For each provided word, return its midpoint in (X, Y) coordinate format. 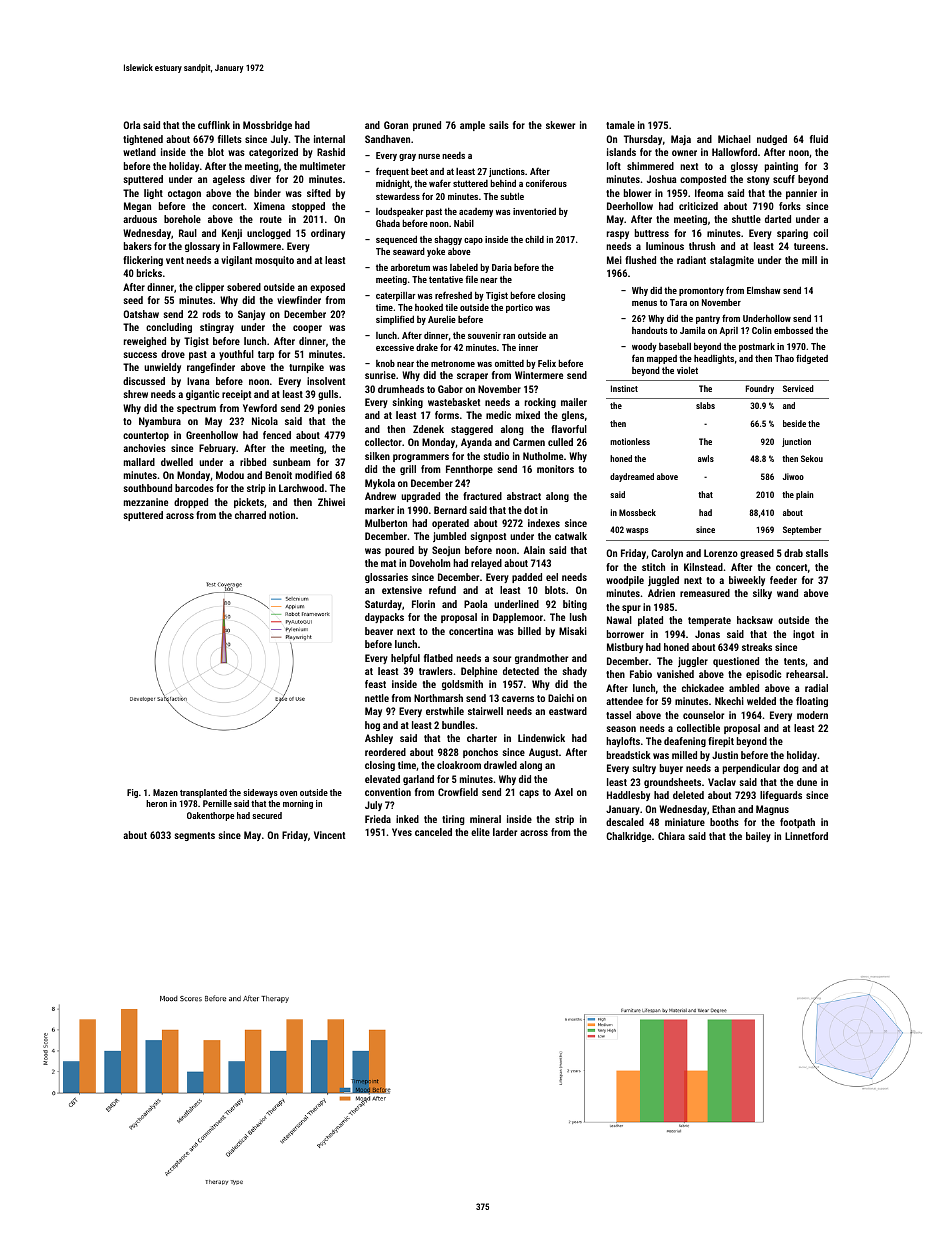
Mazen (165, 792)
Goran (396, 125)
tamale (620, 125)
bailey (758, 837)
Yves (402, 832)
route (271, 219)
